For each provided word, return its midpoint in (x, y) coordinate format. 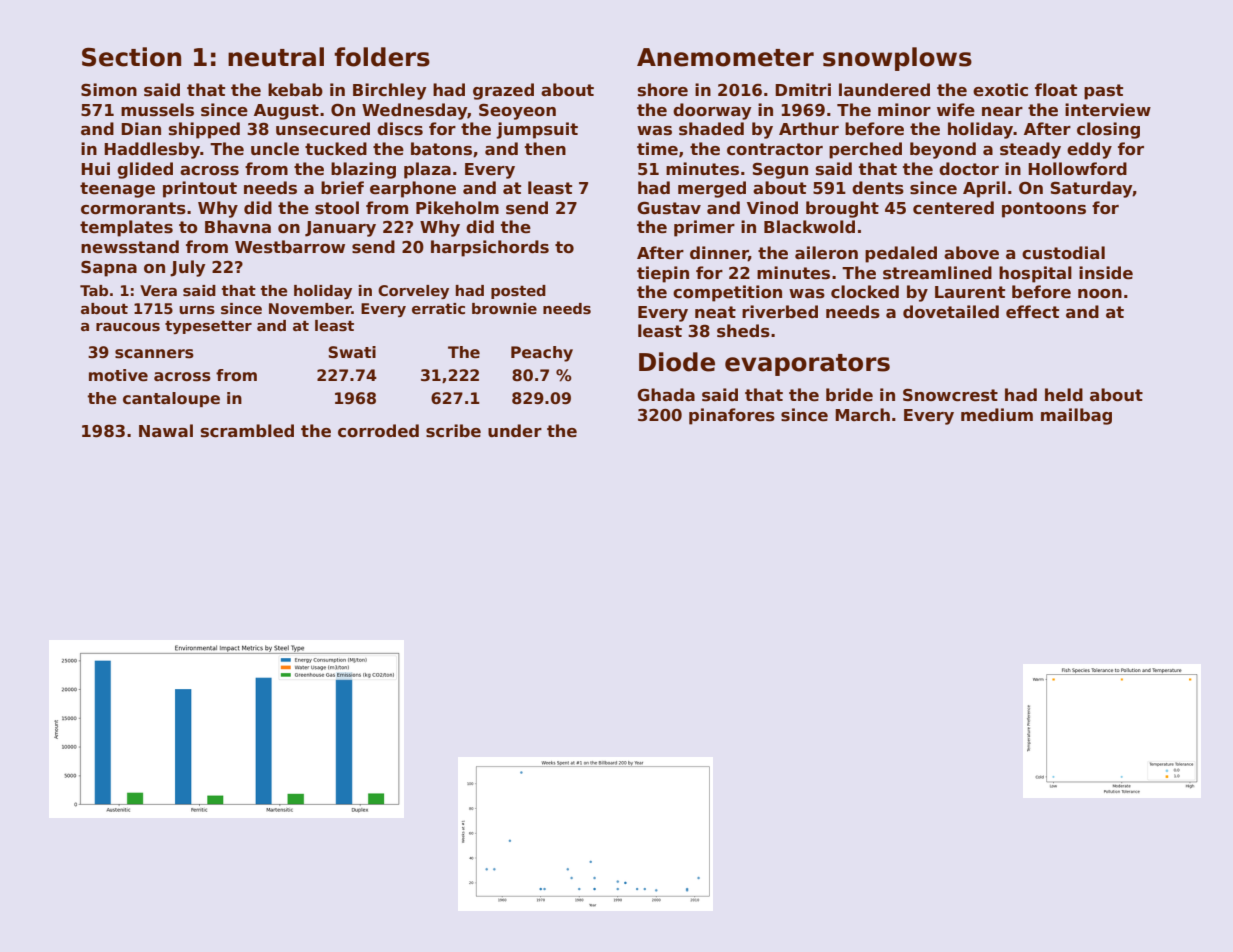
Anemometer (725, 57)
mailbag (1076, 416)
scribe (453, 431)
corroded (378, 431)
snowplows (897, 59)
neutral (276, 57)
